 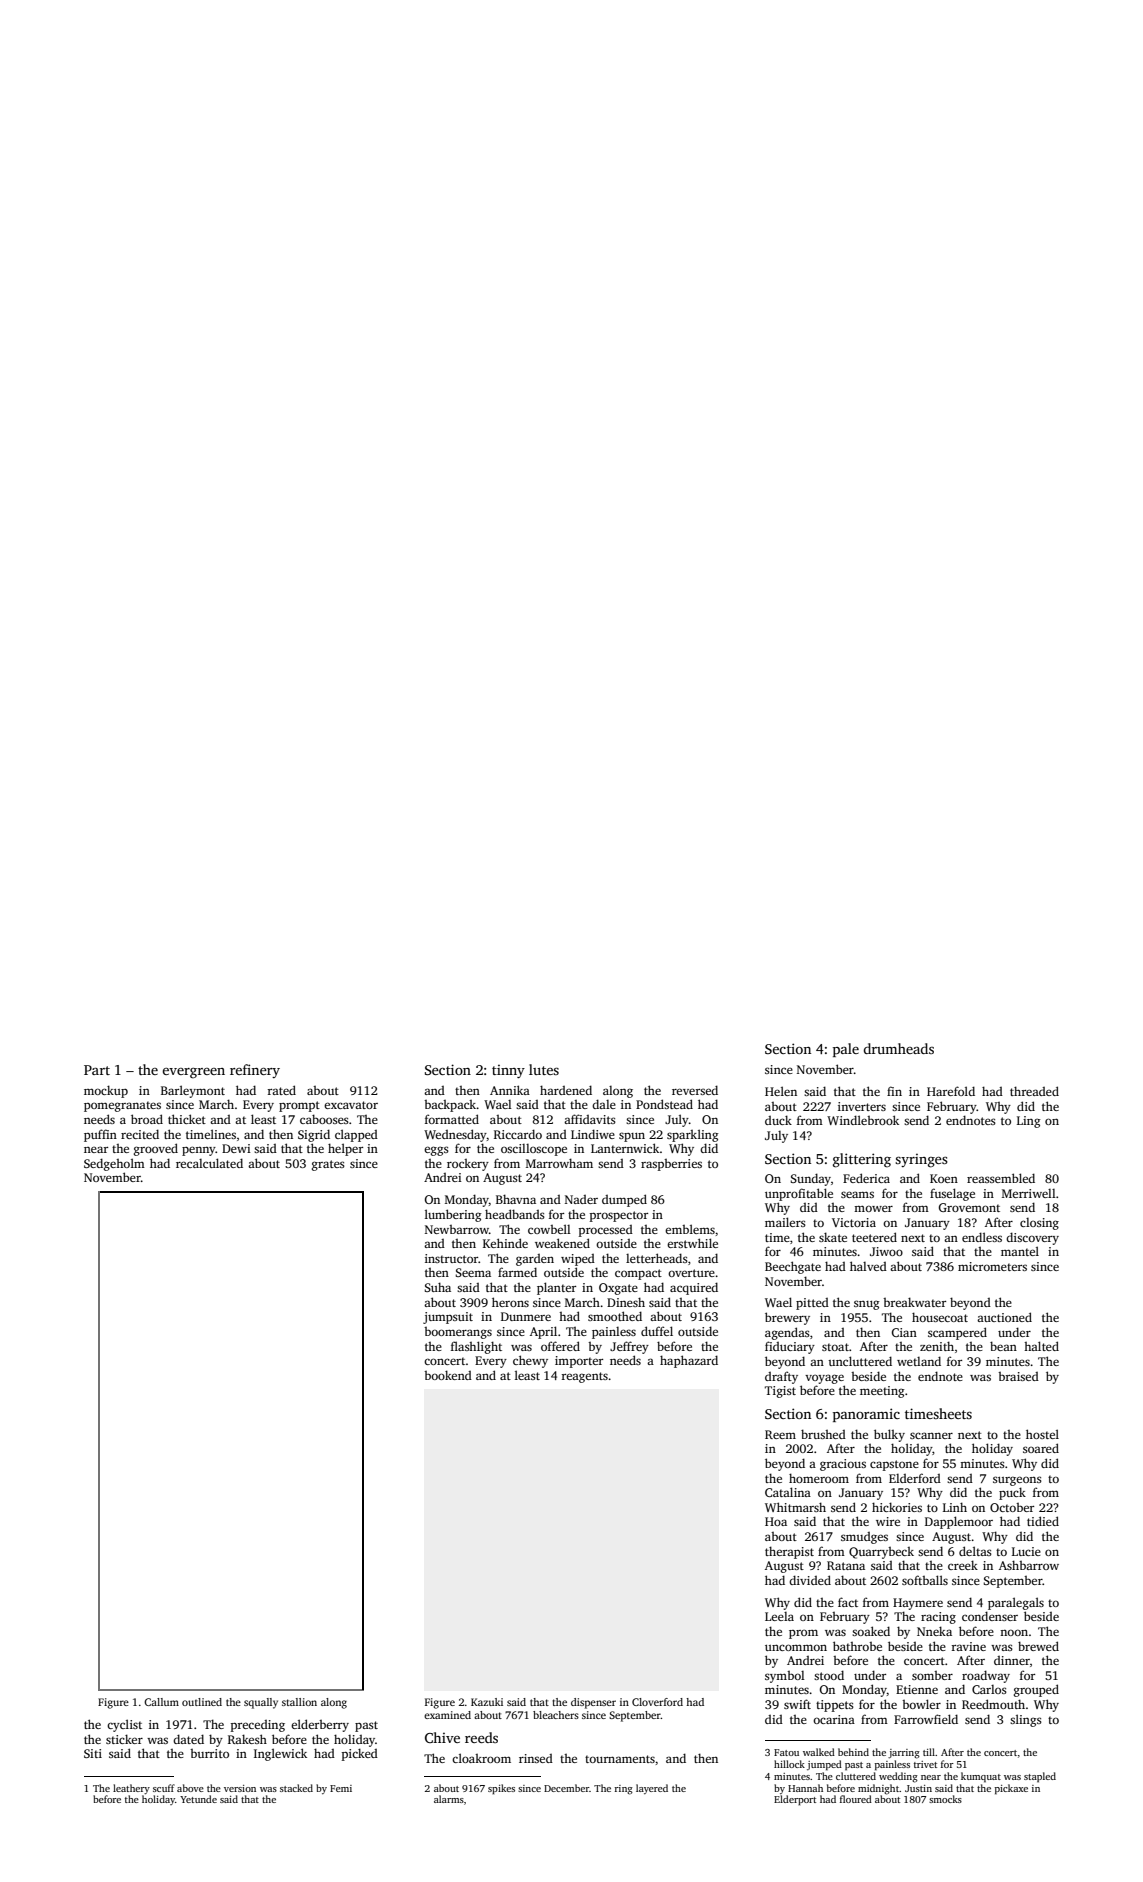 What do you see at coordinates (585, 1377) in the screenshot?
I see `reagents` at bounding box center [585, 1377].
